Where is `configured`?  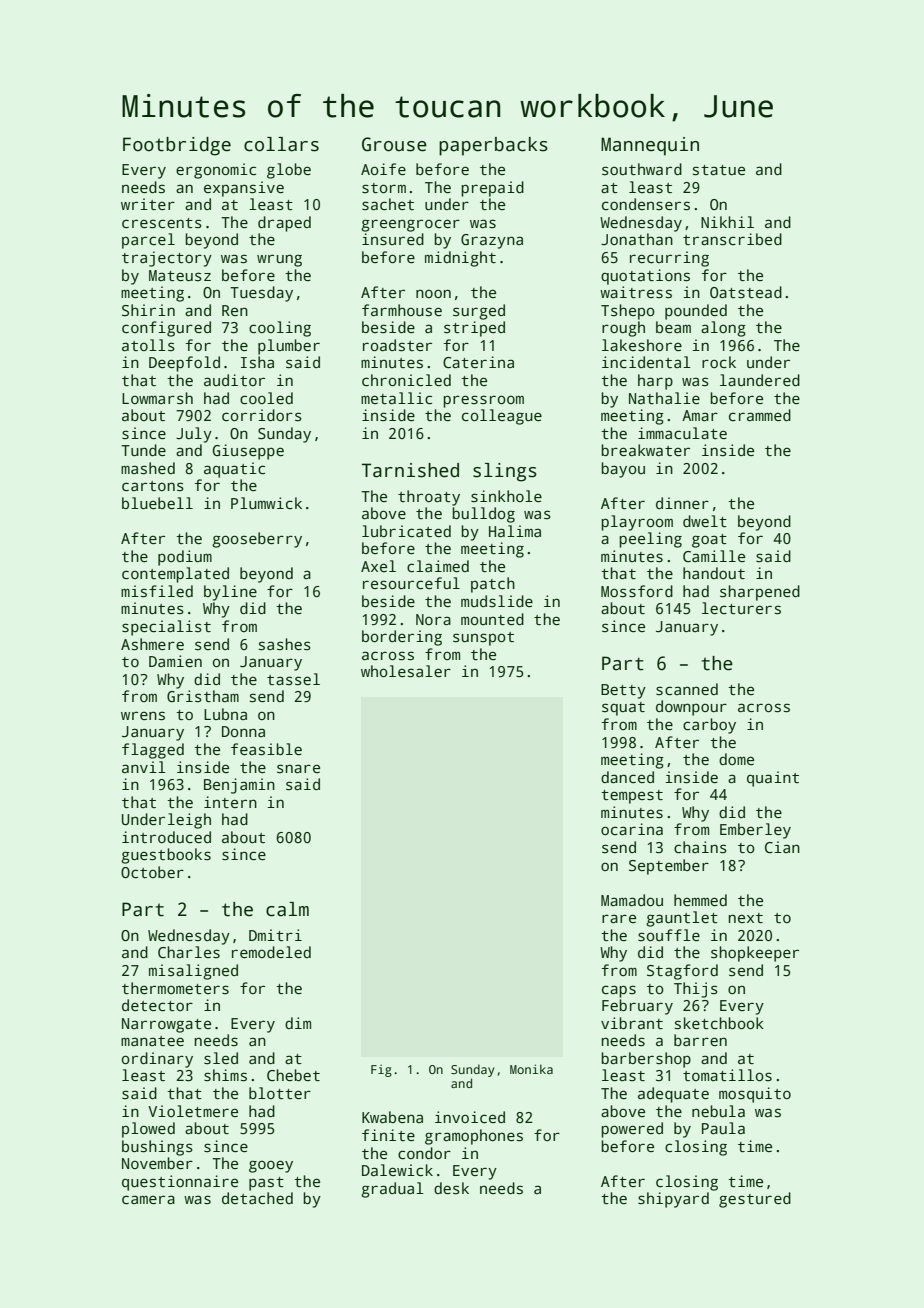 configured is located at coordinates (166, 329).
